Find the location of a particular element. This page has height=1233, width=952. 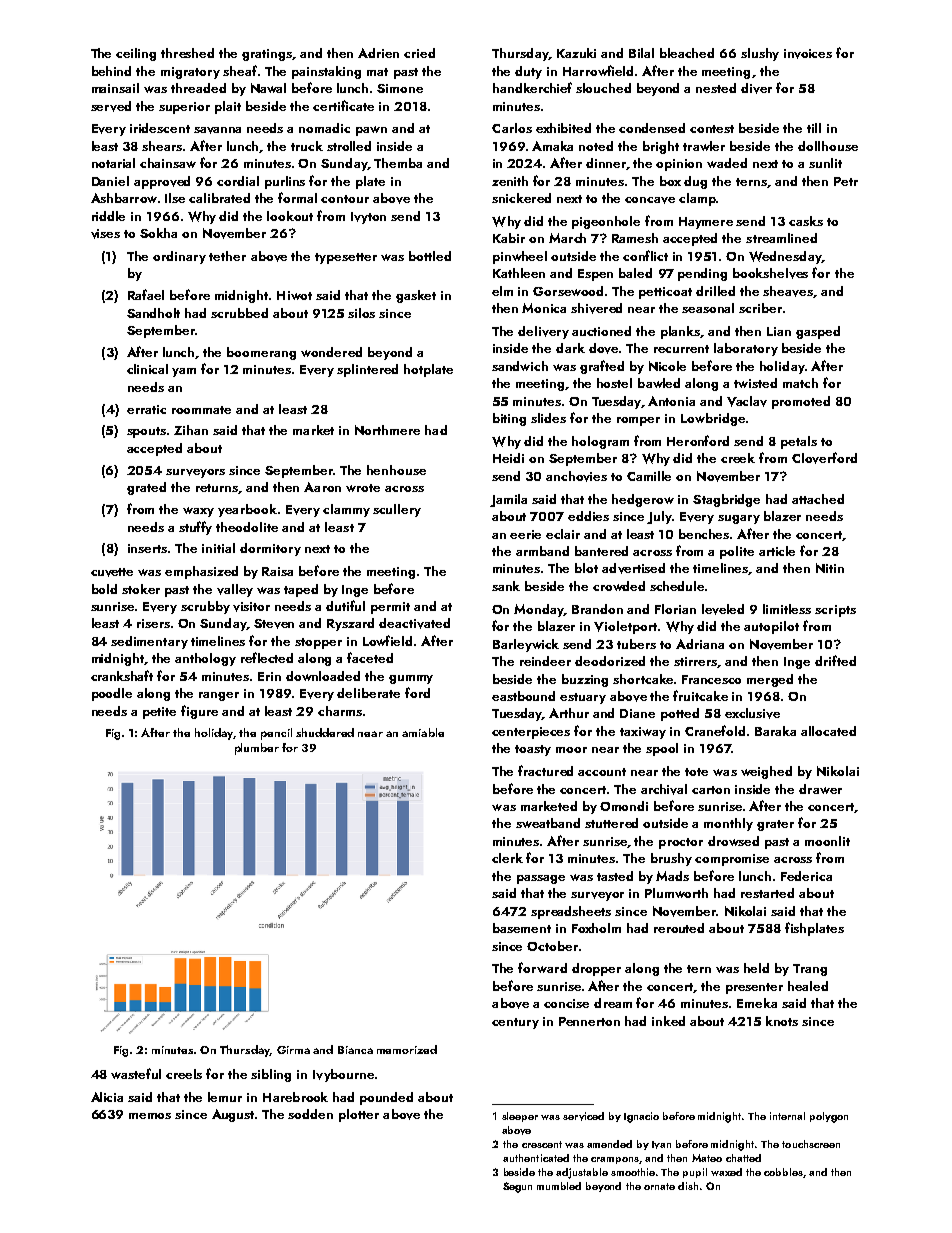

match is located at coordinates (800, 383).
